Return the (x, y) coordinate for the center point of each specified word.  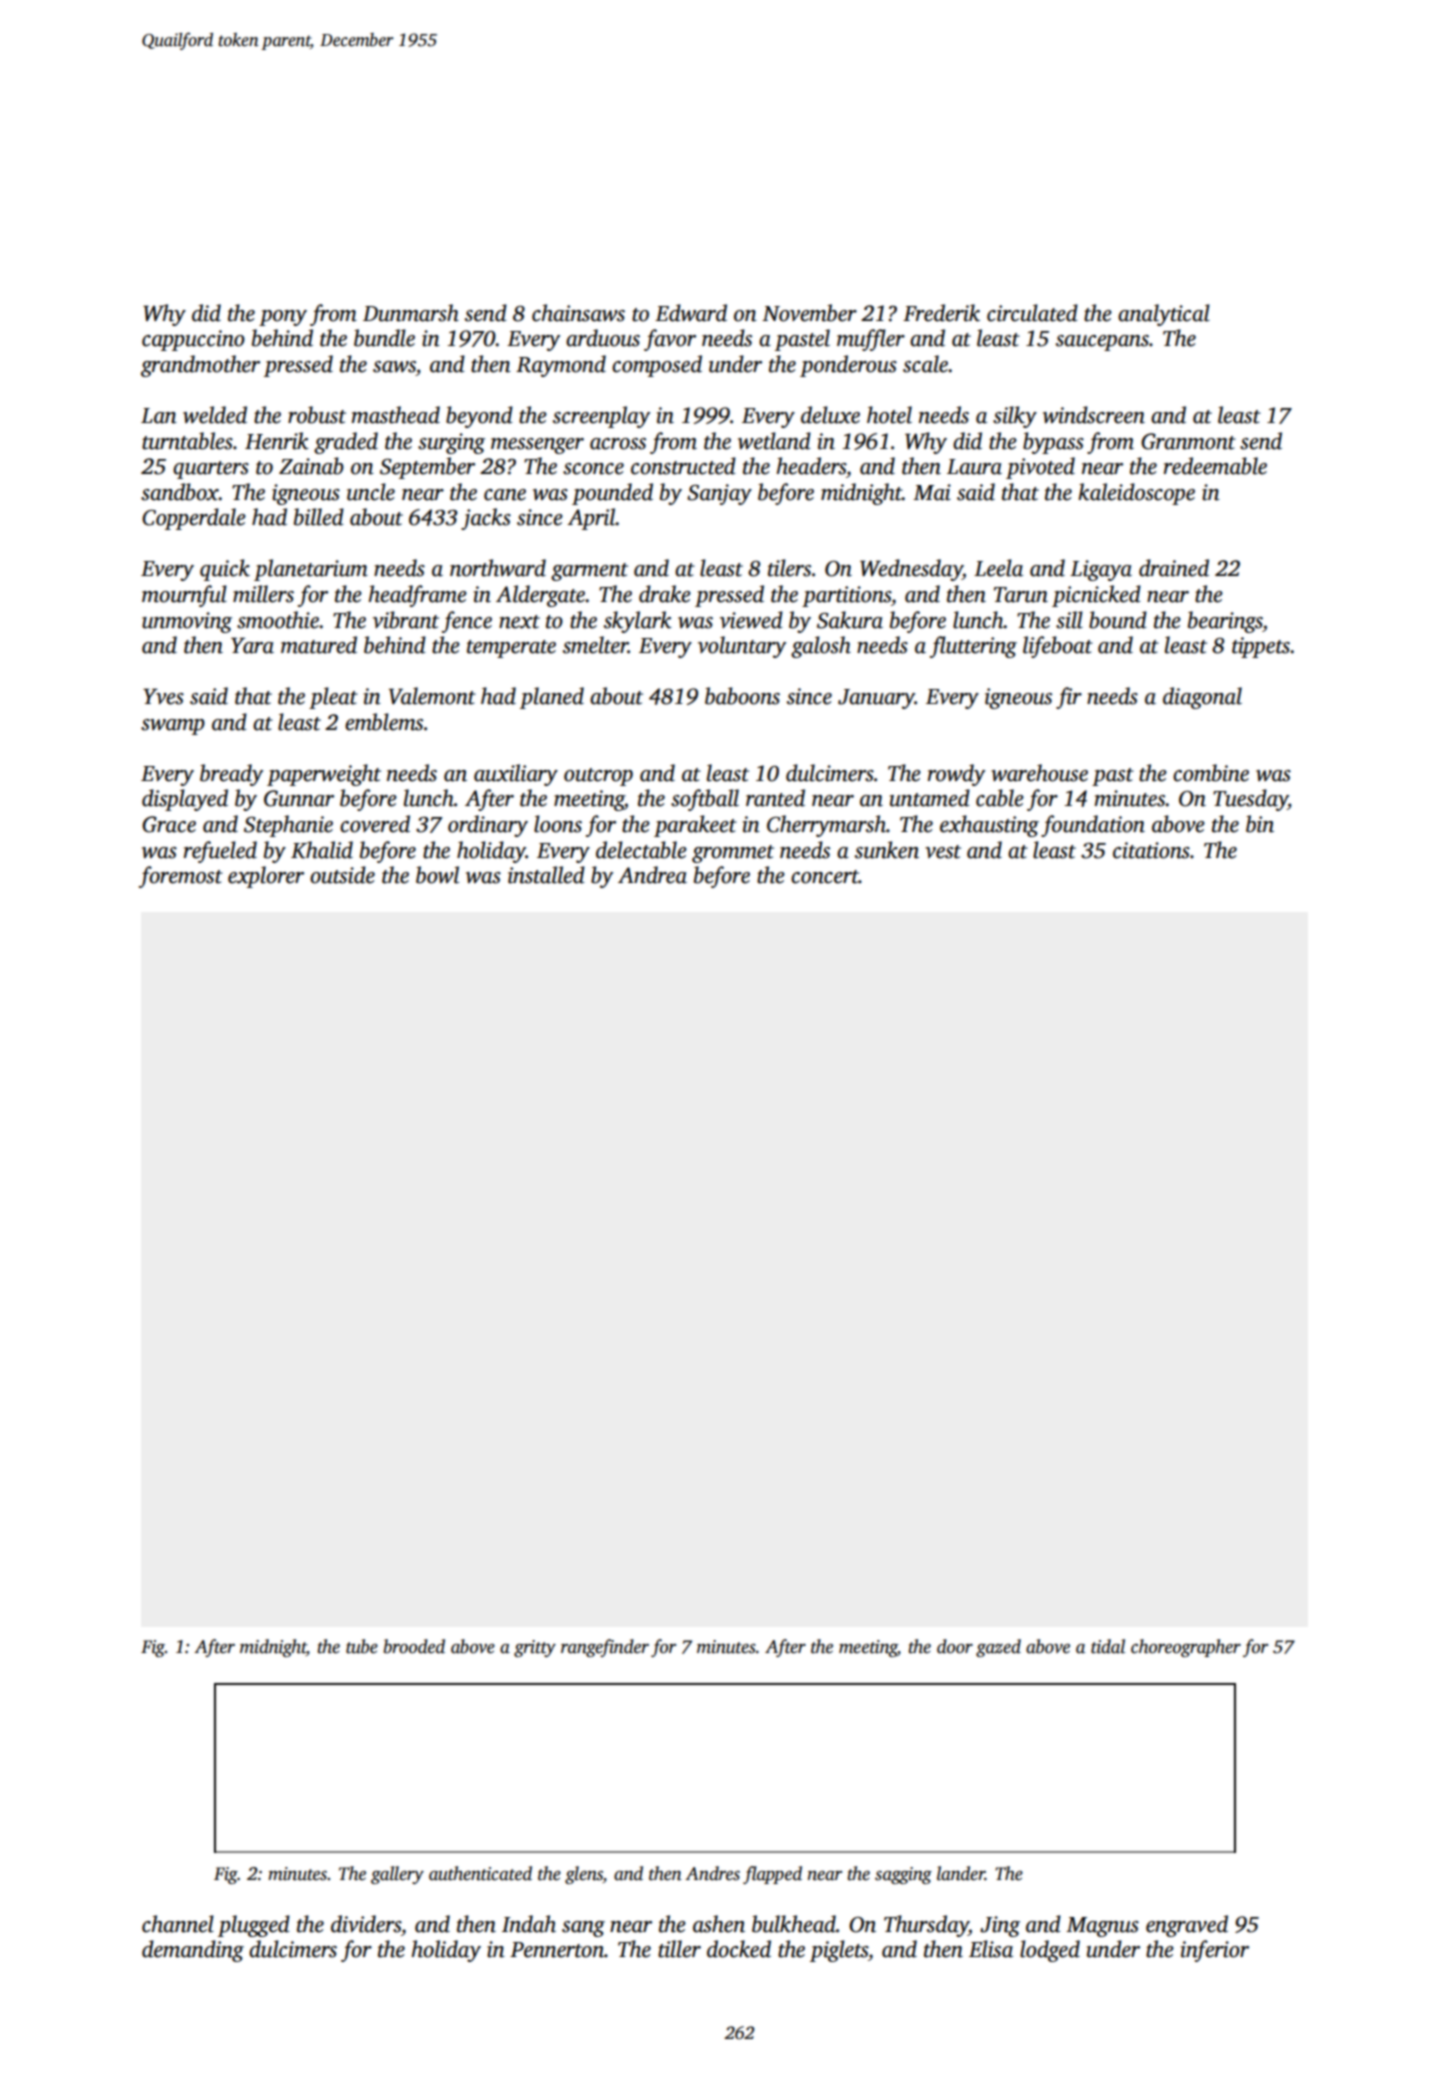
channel (178, 1924)
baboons (742, 696)
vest (943, 852)
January (876, 699)
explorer (266, 877)
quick (225, 570)
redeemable (1215, 466)
